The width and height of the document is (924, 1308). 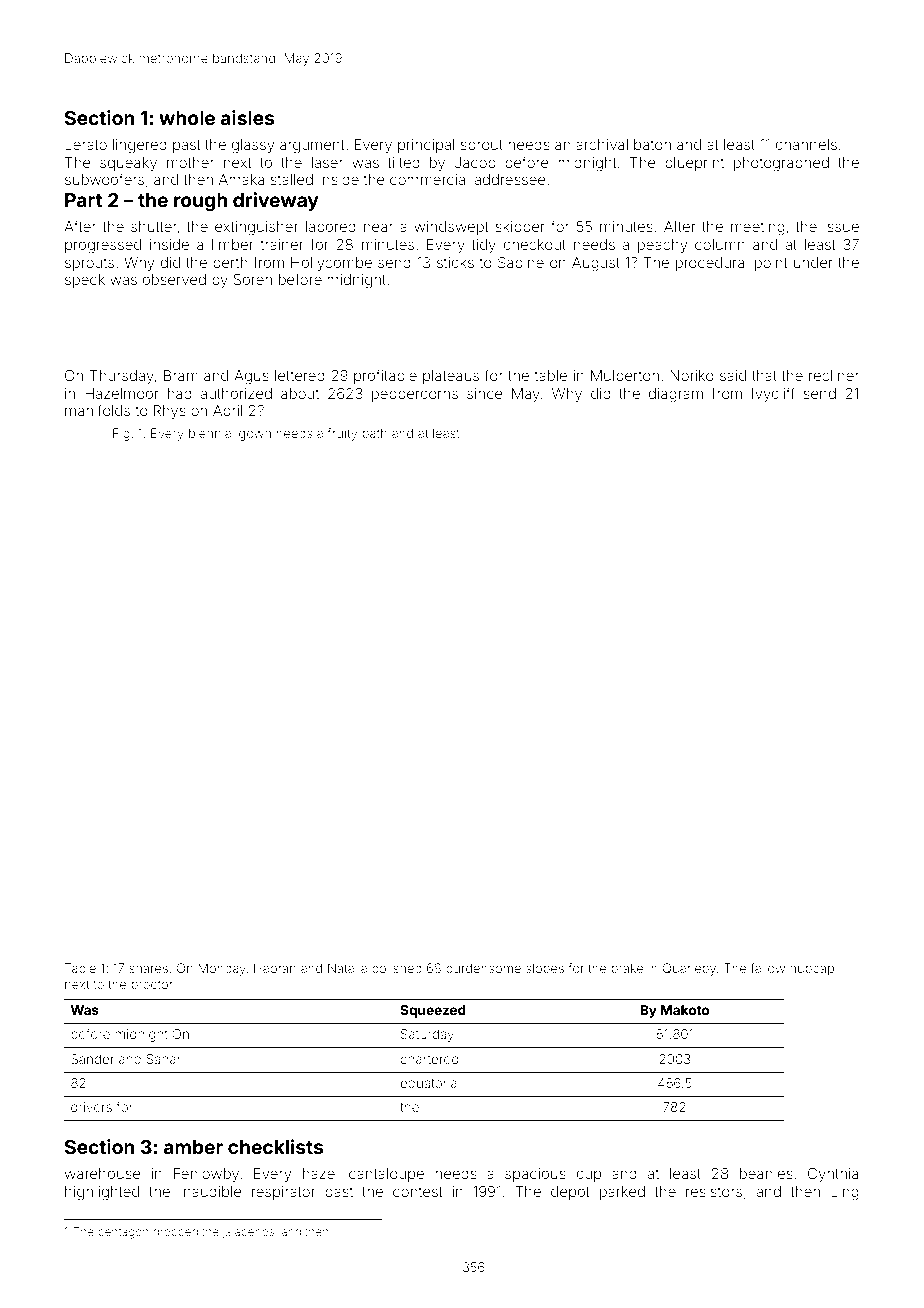 I want to click on depot, so click(x=570, y=1193).
